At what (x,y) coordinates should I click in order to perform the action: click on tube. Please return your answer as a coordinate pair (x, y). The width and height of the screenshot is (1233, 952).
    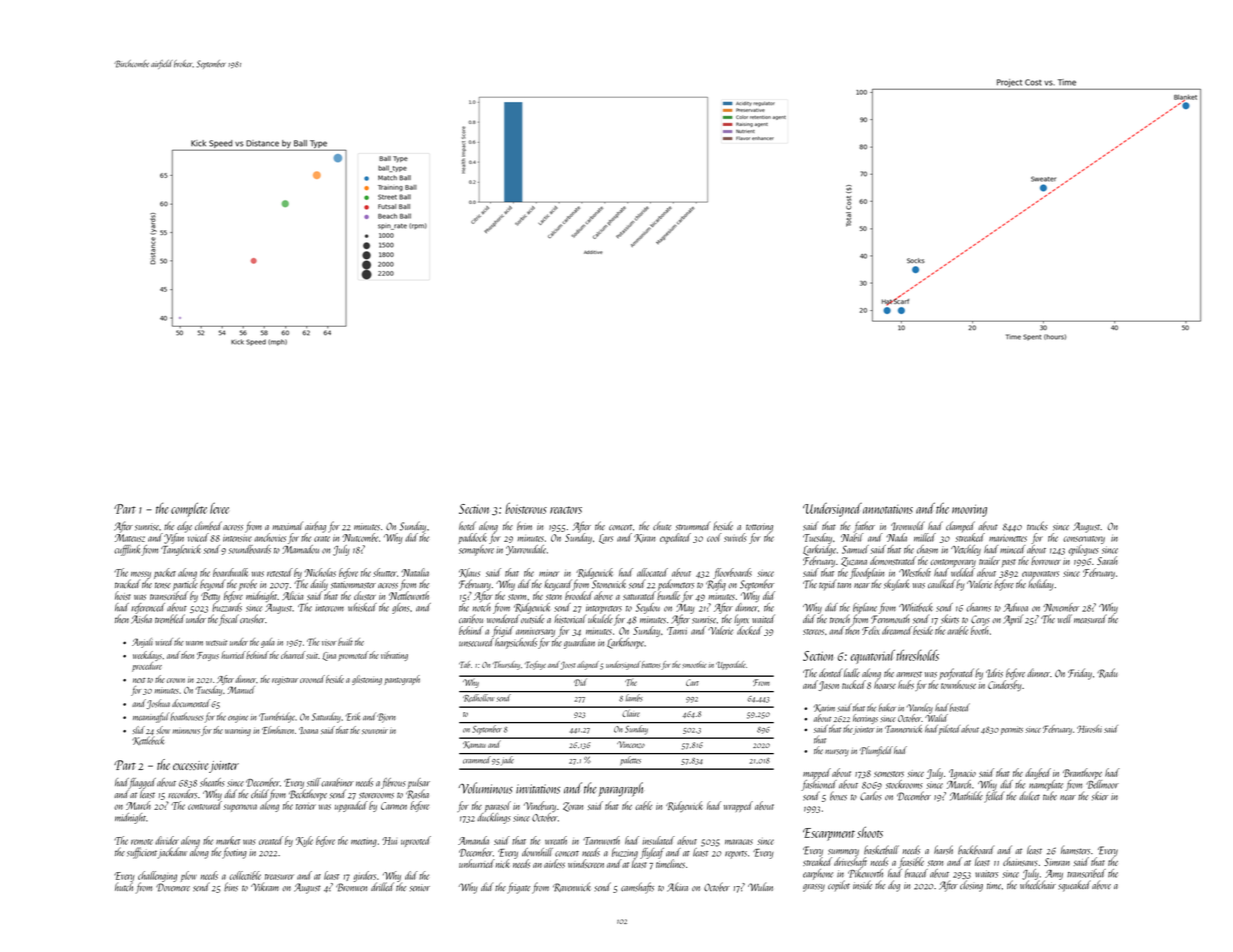
    Looking at the image, I should click on (1050, 796).
